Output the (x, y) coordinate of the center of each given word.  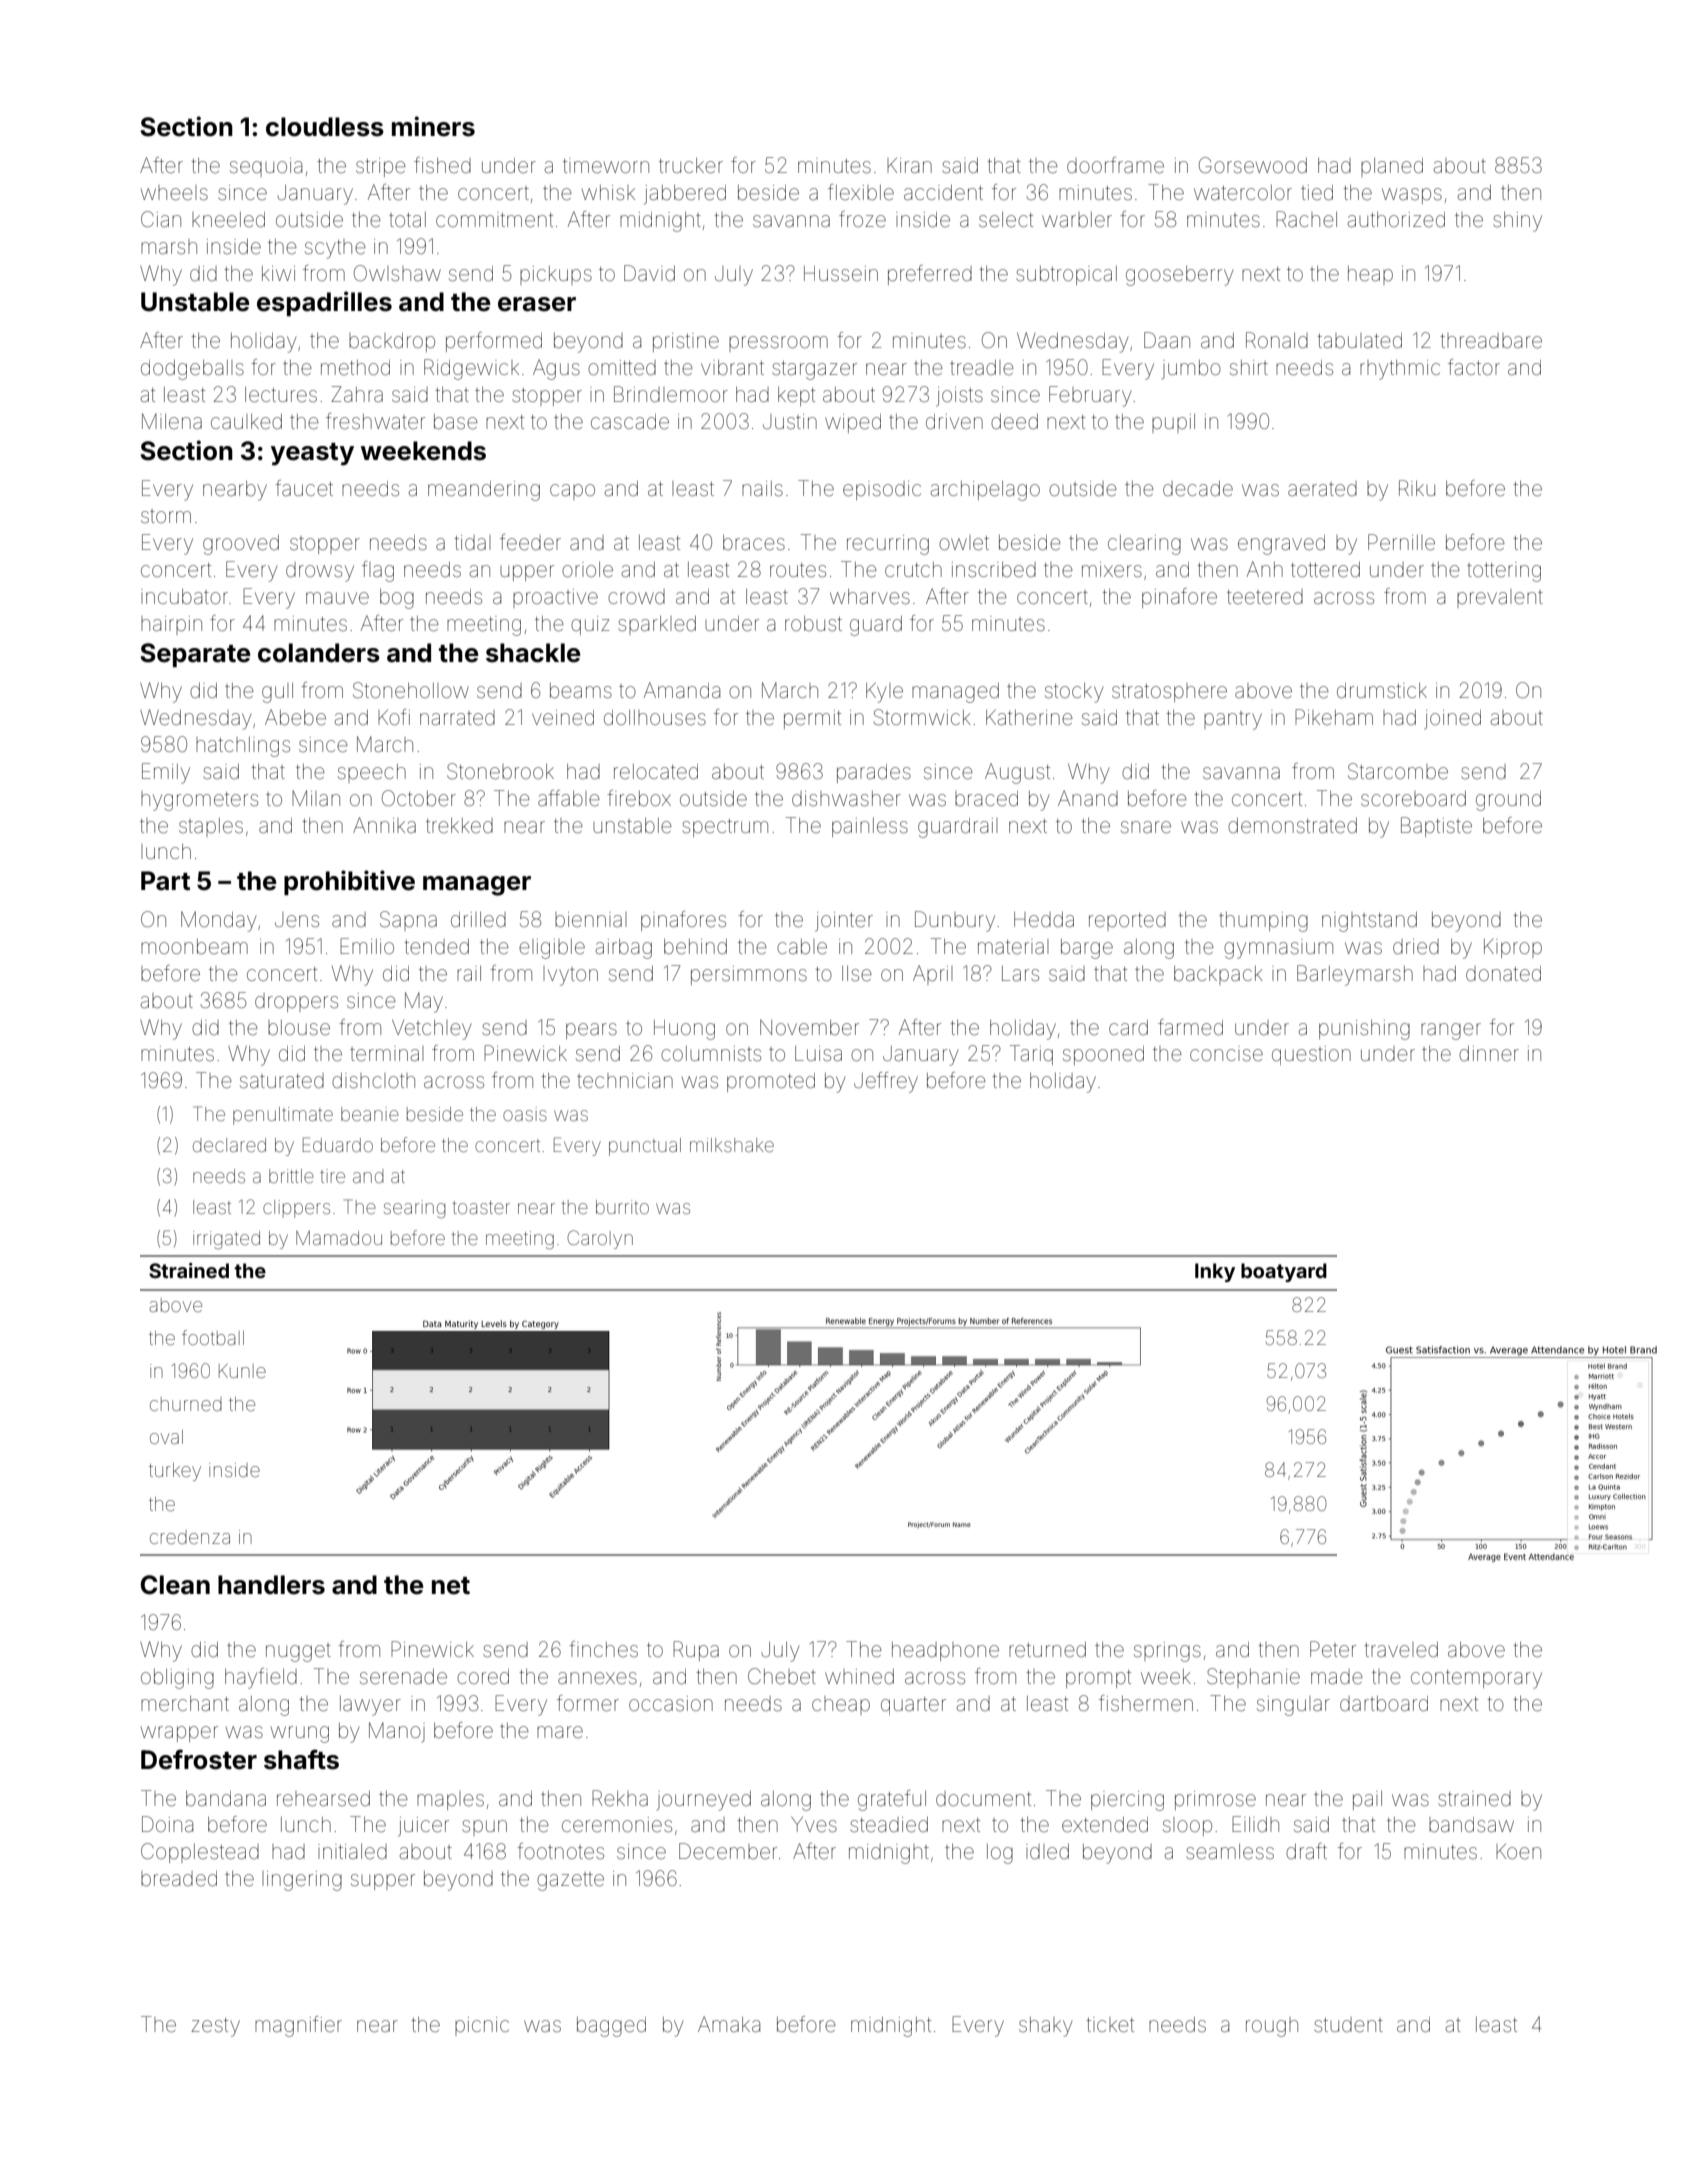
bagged (611, 2027)
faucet (304, 488)
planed (1392, 167)
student (1348, 2025)
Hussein (841, 273)
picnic (482, 2026)
